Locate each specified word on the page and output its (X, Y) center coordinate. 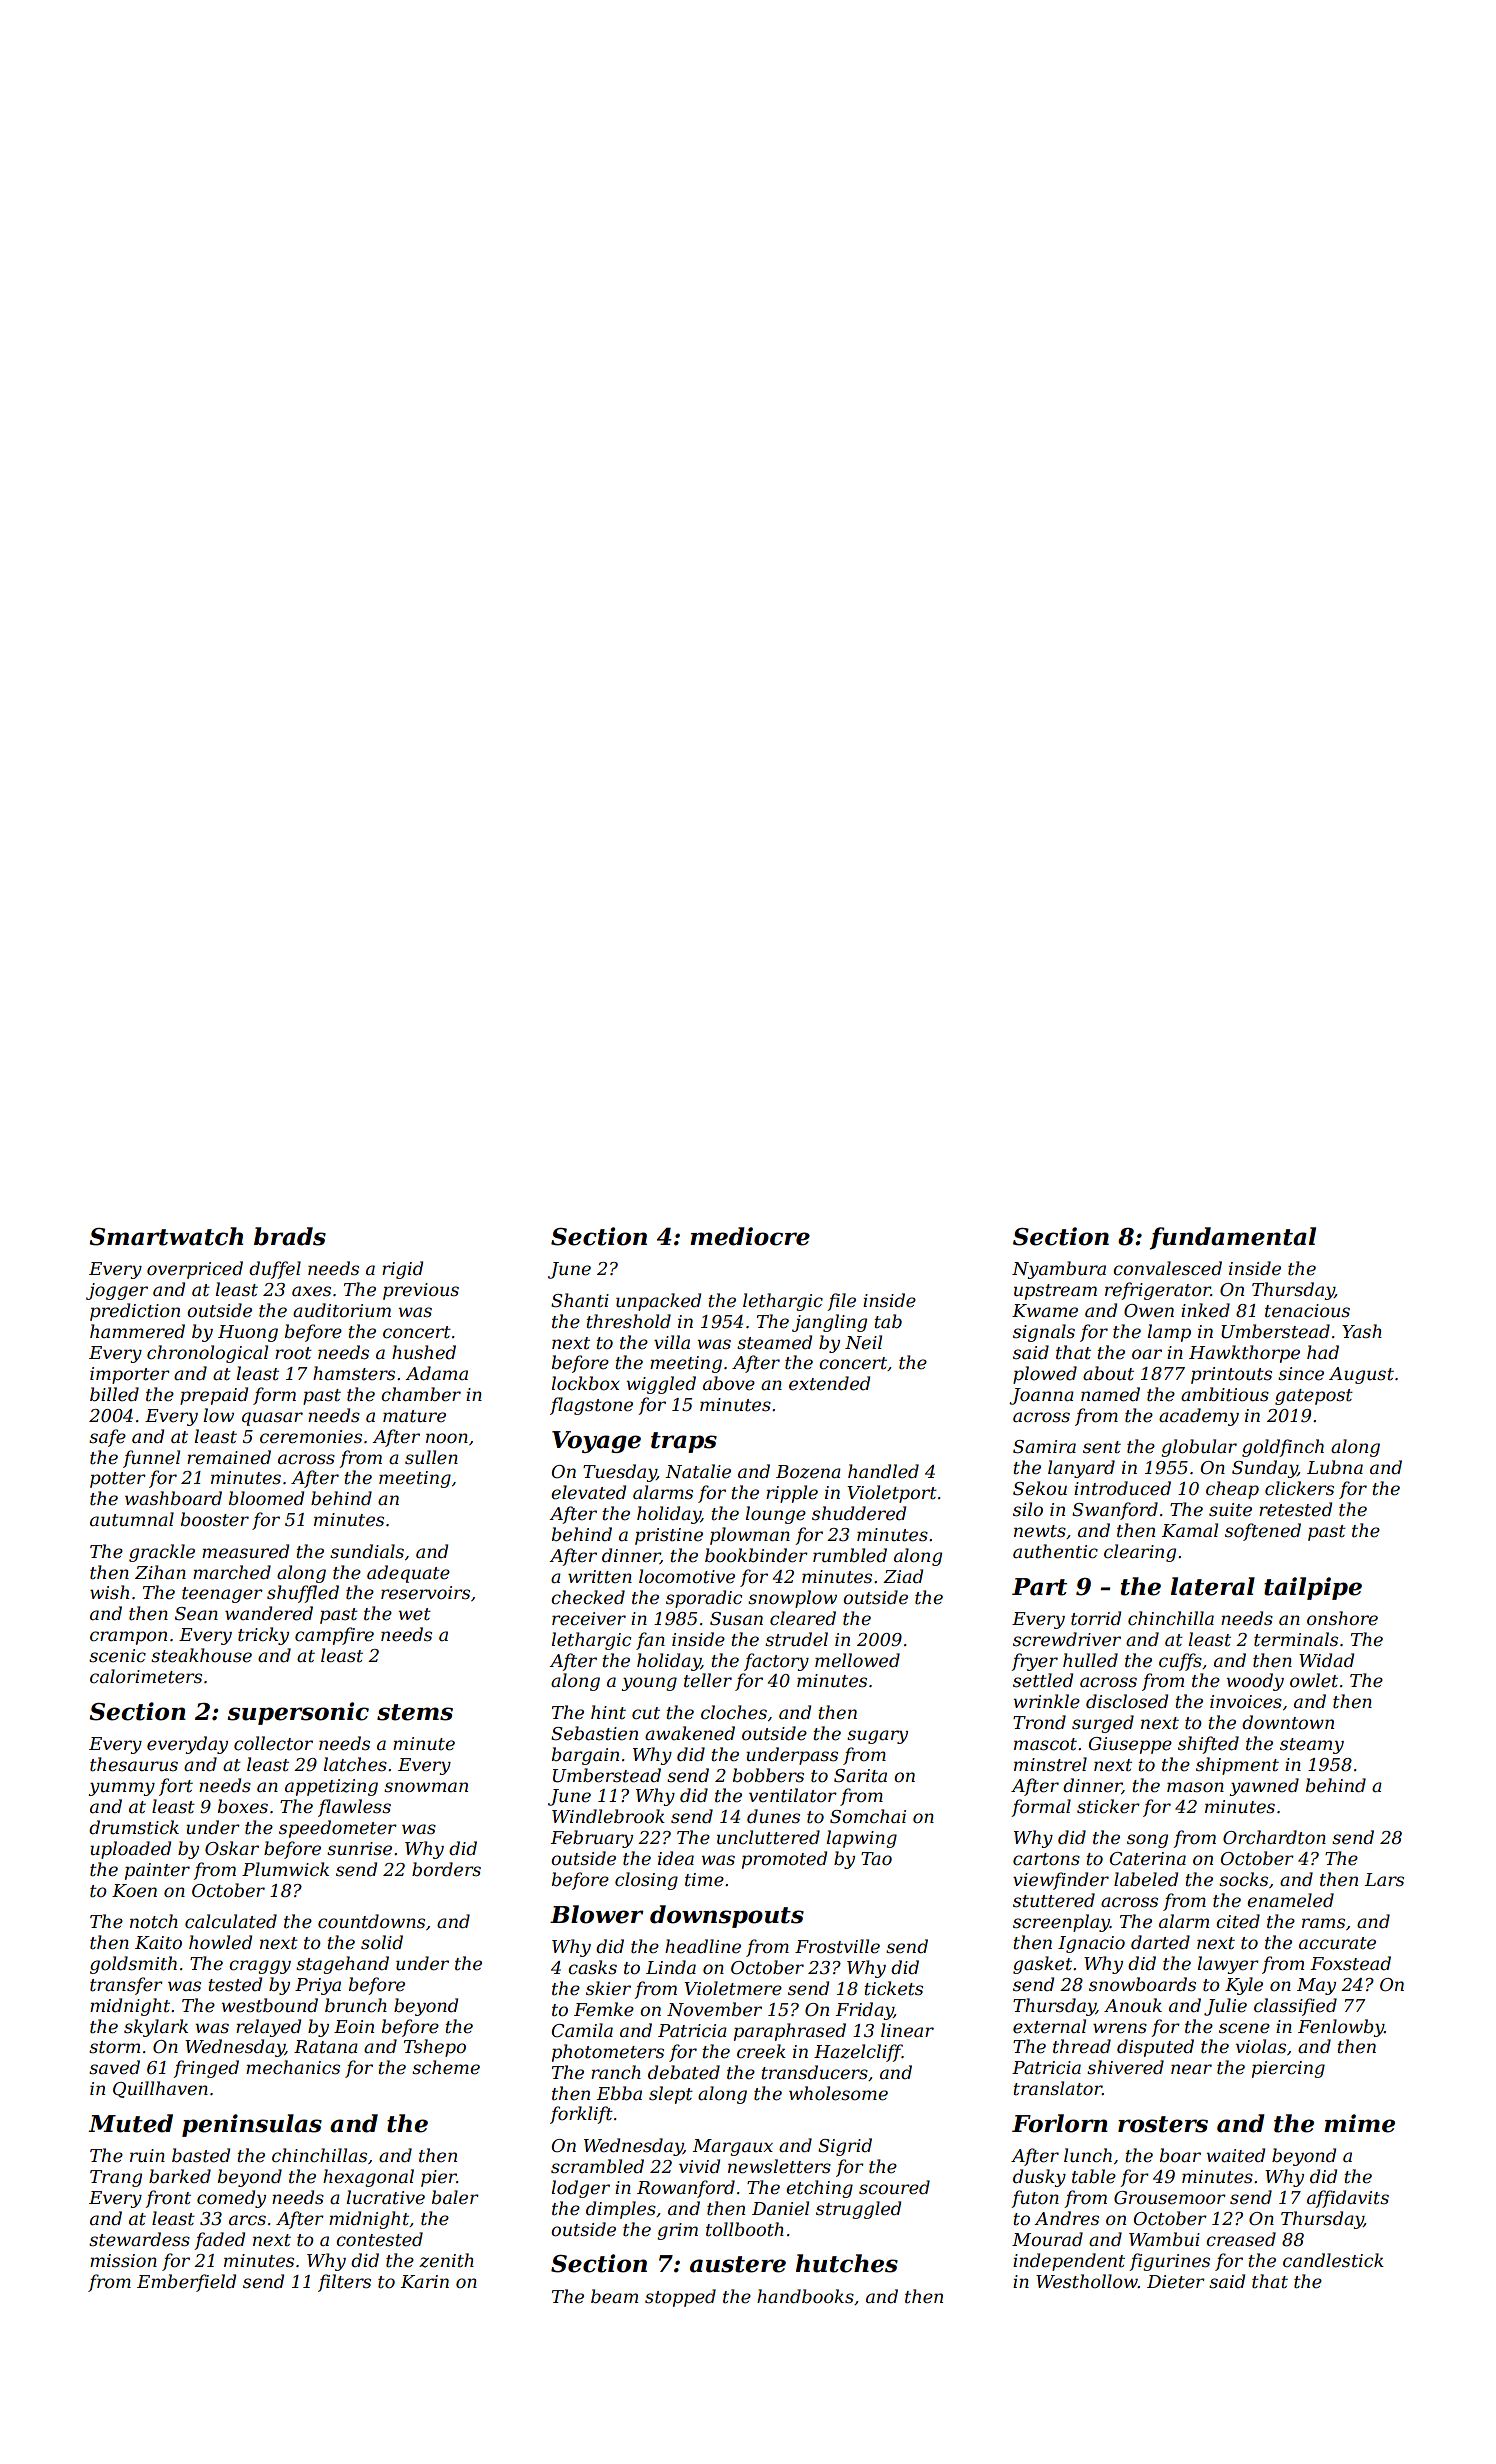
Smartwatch (166, 1236)
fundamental (1233, 1238)
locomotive (687, 1576)
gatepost (1314, 1397)
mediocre (750, 1236)
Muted (130, 2123)
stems (415, 1712)
